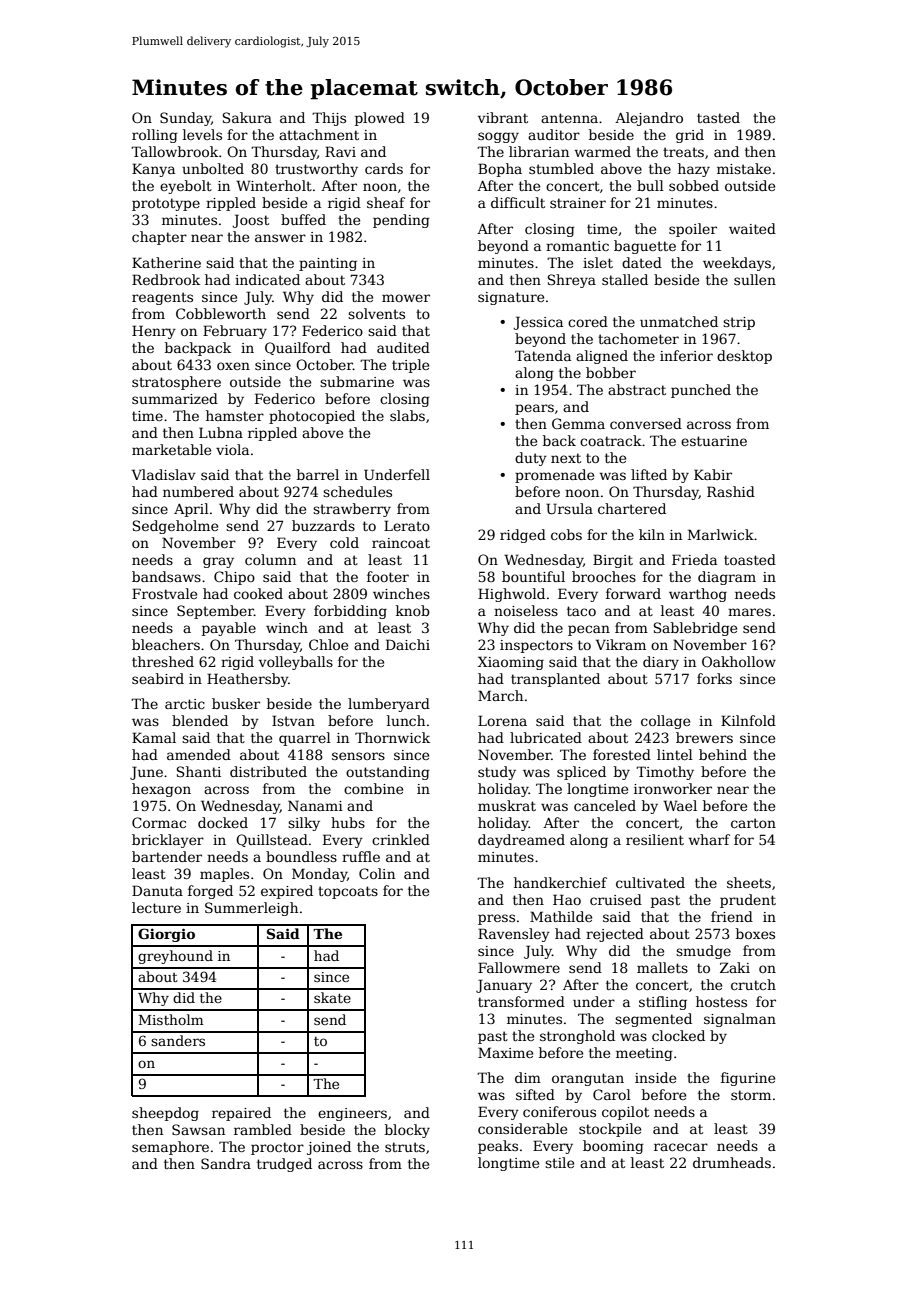  I want to click on photocopied, so click(312, 417).
